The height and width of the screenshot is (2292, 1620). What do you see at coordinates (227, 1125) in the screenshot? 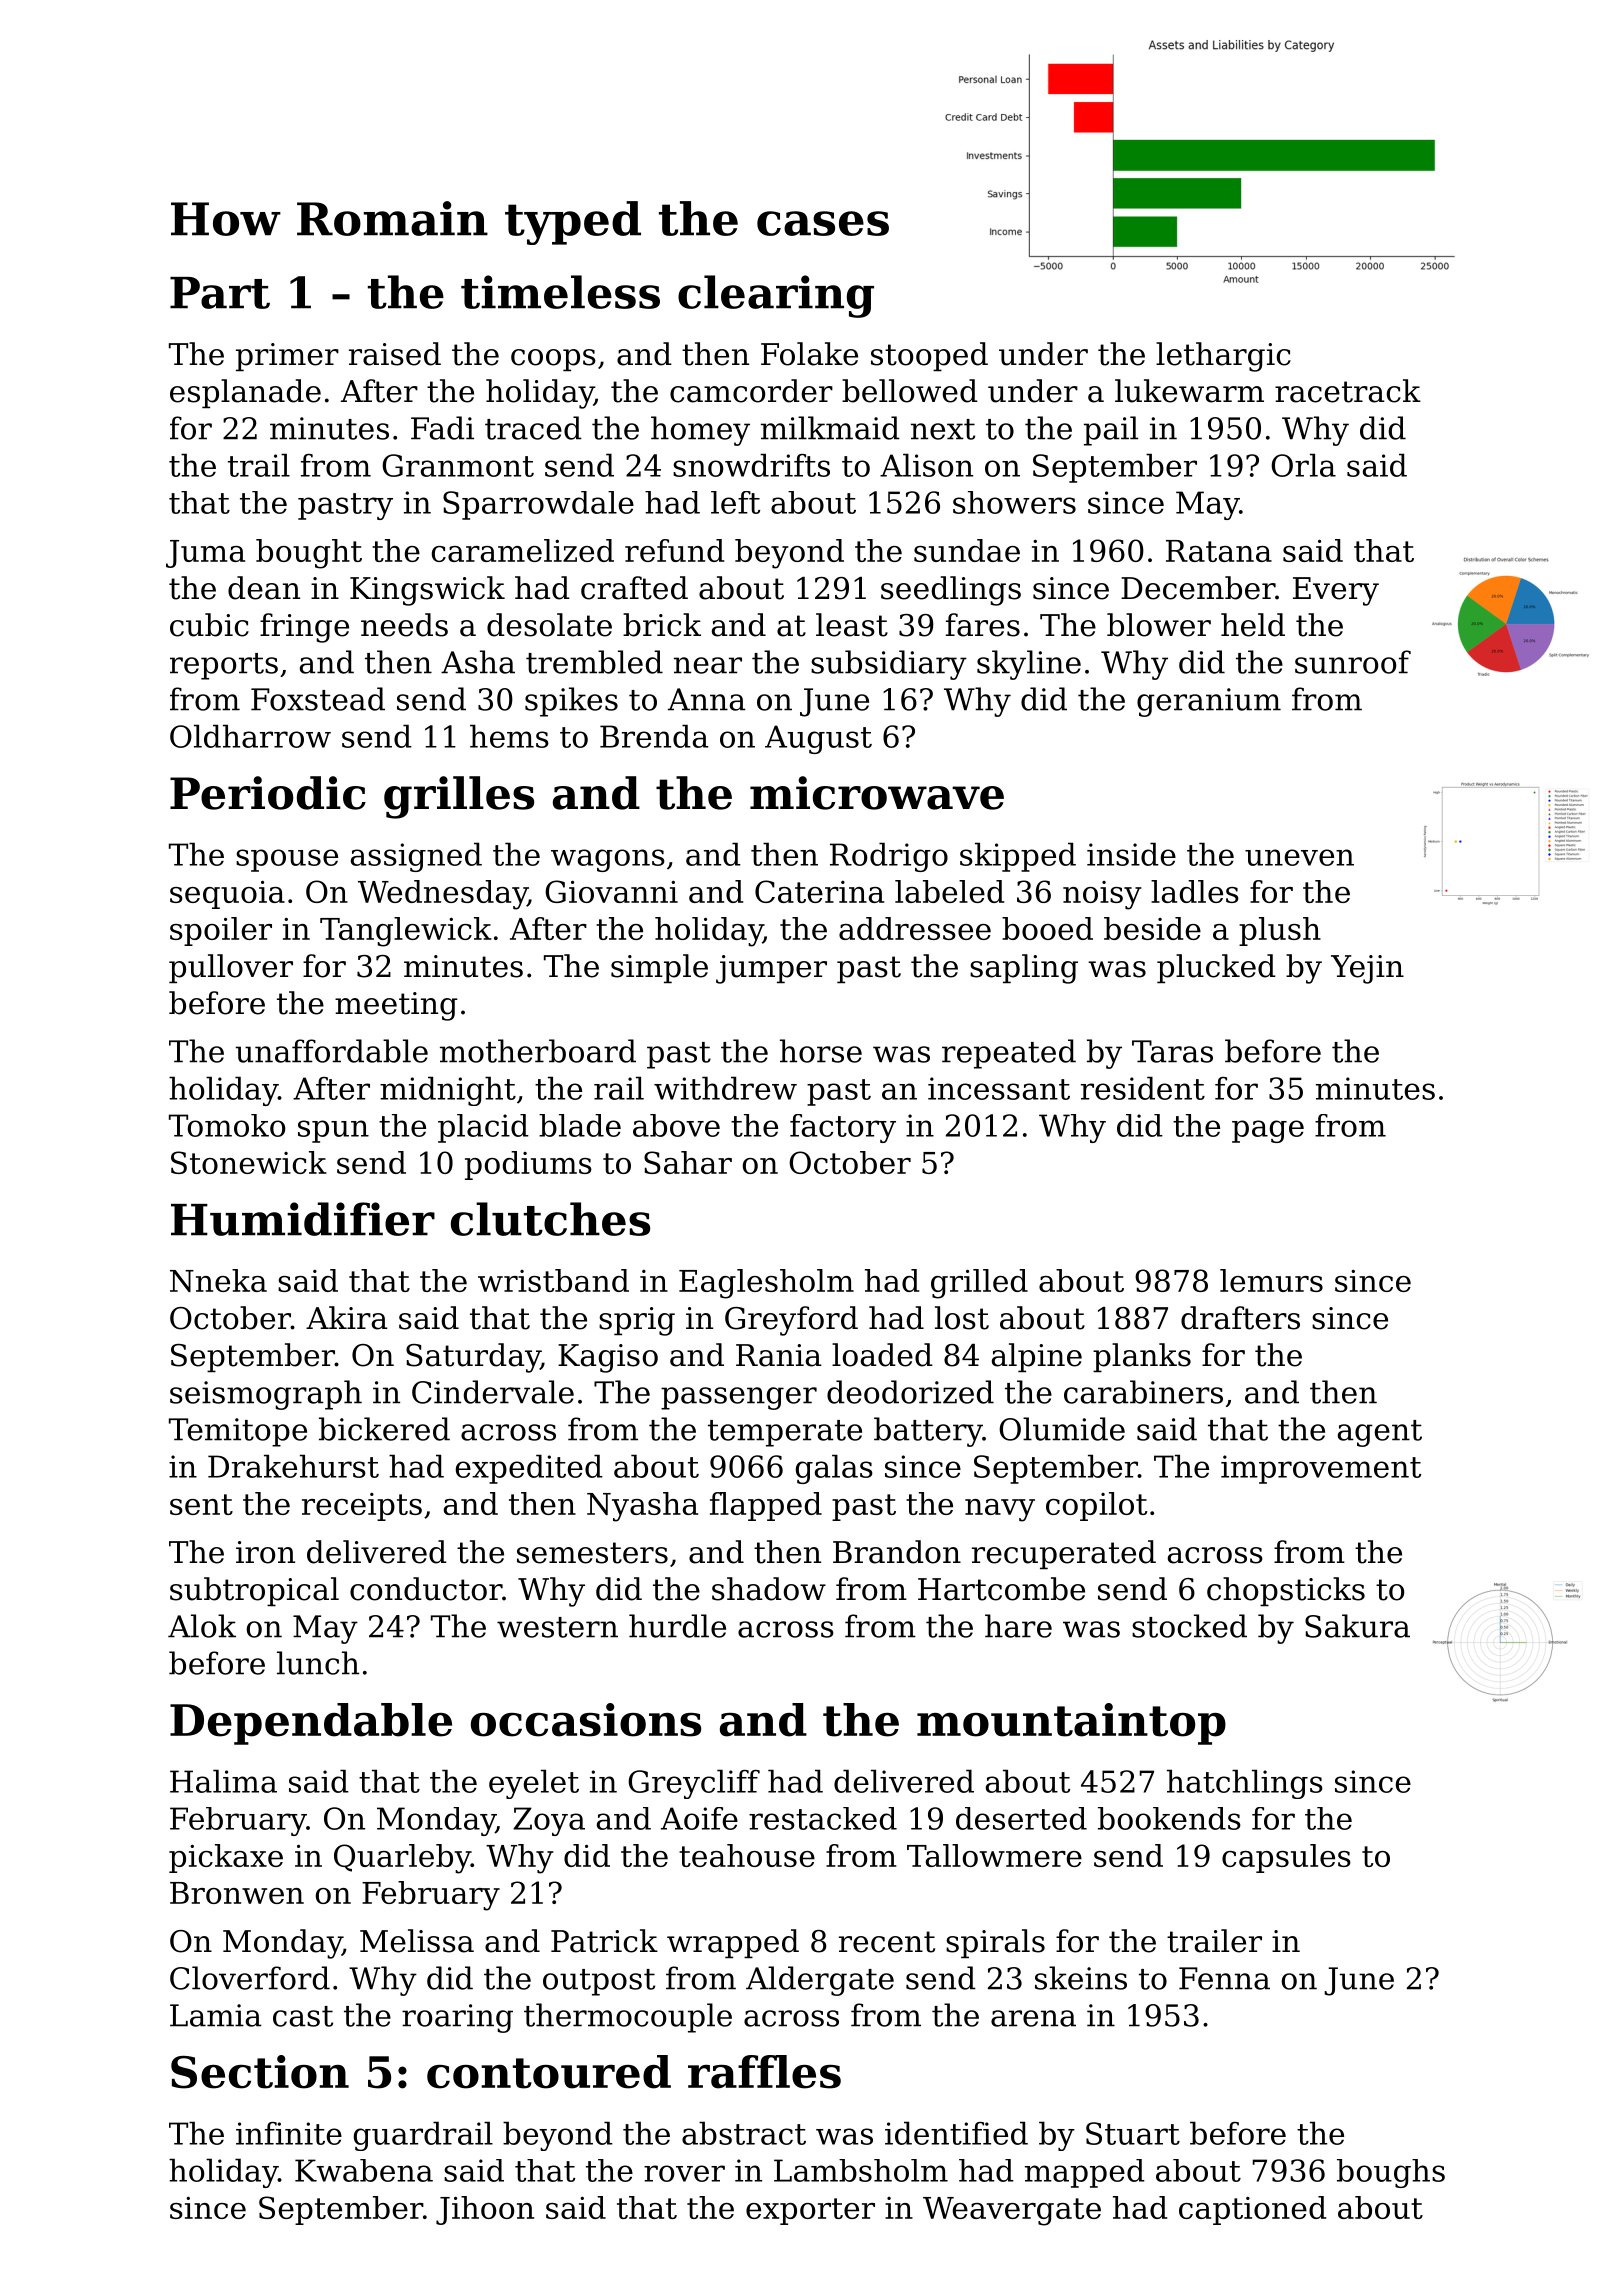
I see `Tomoko` at bounding box center [227, 1125].
